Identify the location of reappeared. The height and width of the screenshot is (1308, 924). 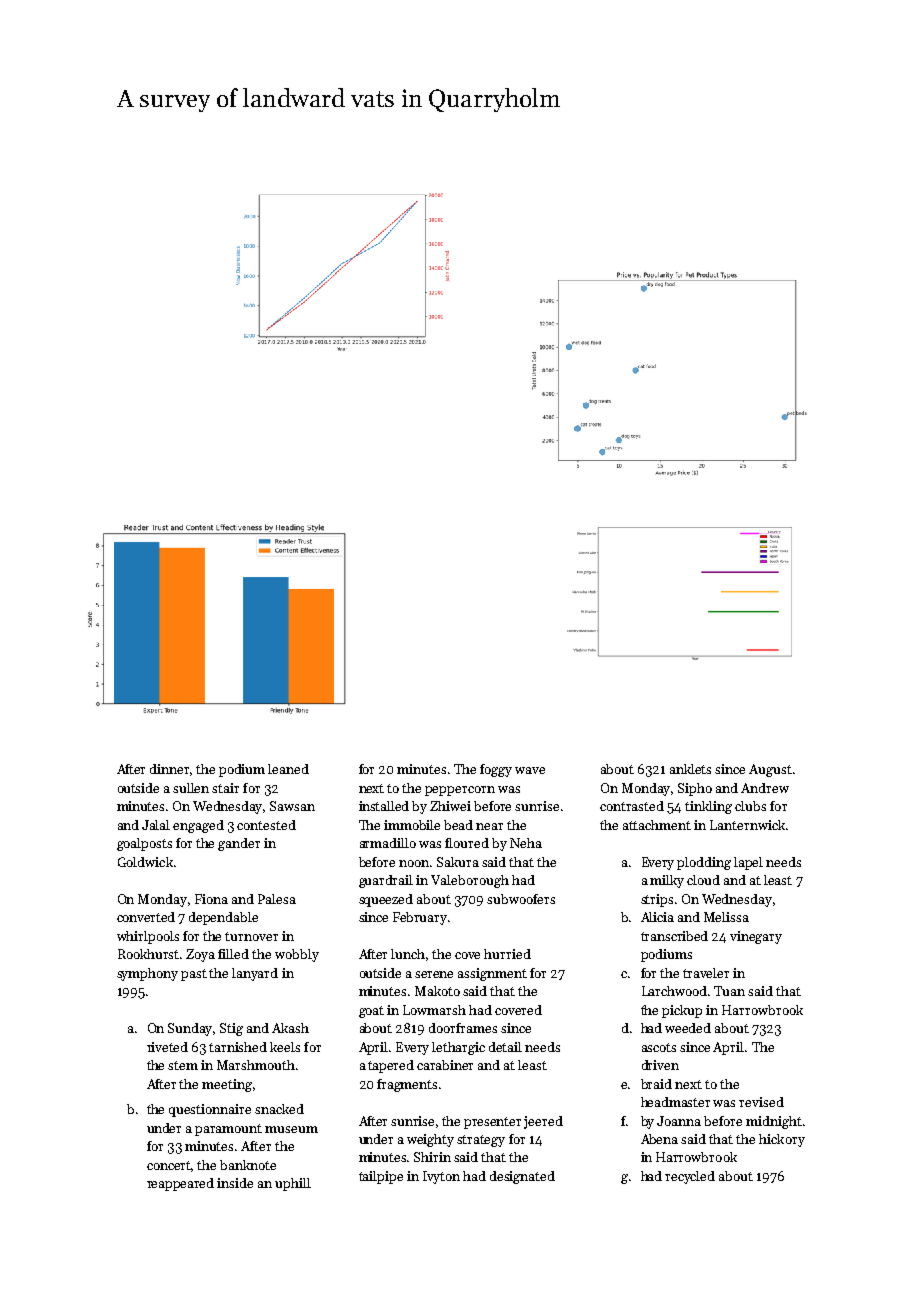
(180, 1184).
